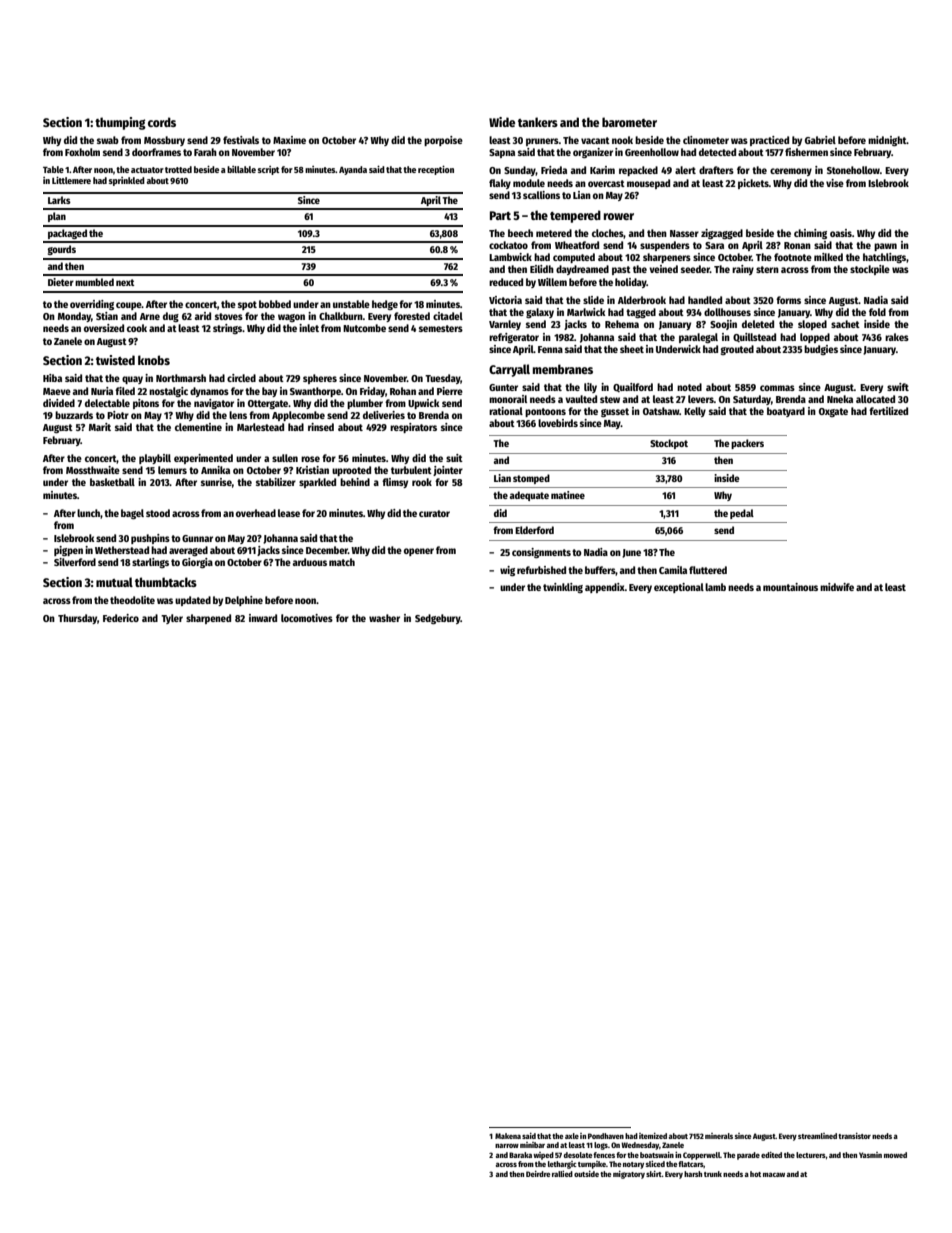  Describe the element at coordinates (77, 619) in the page. I see `Thursday` at that location.
